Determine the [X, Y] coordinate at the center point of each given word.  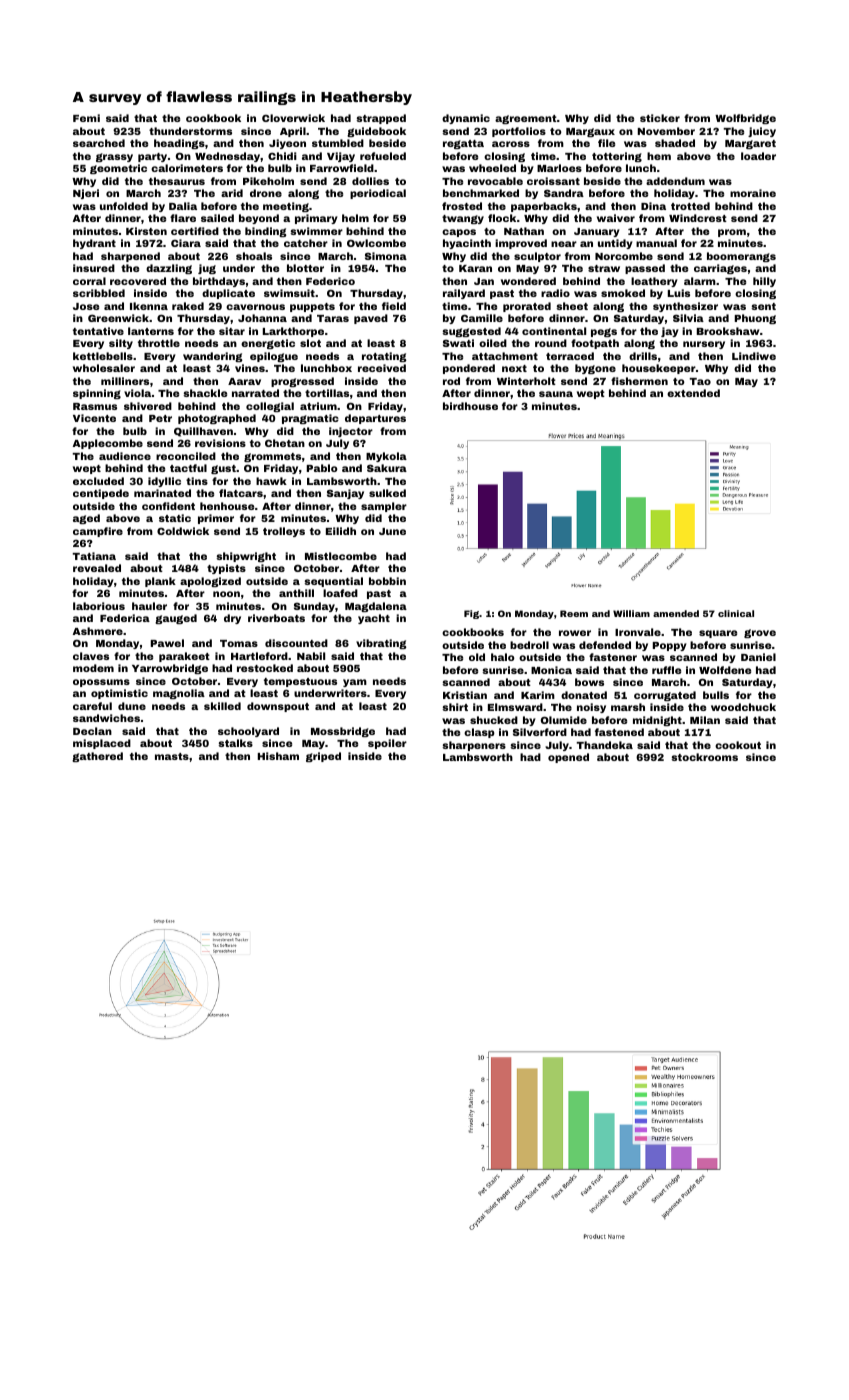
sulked [387, 493]
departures [375, 419]
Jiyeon [287, 144]
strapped [381, 119]
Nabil [311, 656]
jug [207, 269]
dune [132, 706]
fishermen [639, 381]
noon [226, 594]
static [175, 518]
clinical [736, 613]
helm [355, 218]
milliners [125, 381]
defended [605, 645]
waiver [616, 218]
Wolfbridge [745, 119]
